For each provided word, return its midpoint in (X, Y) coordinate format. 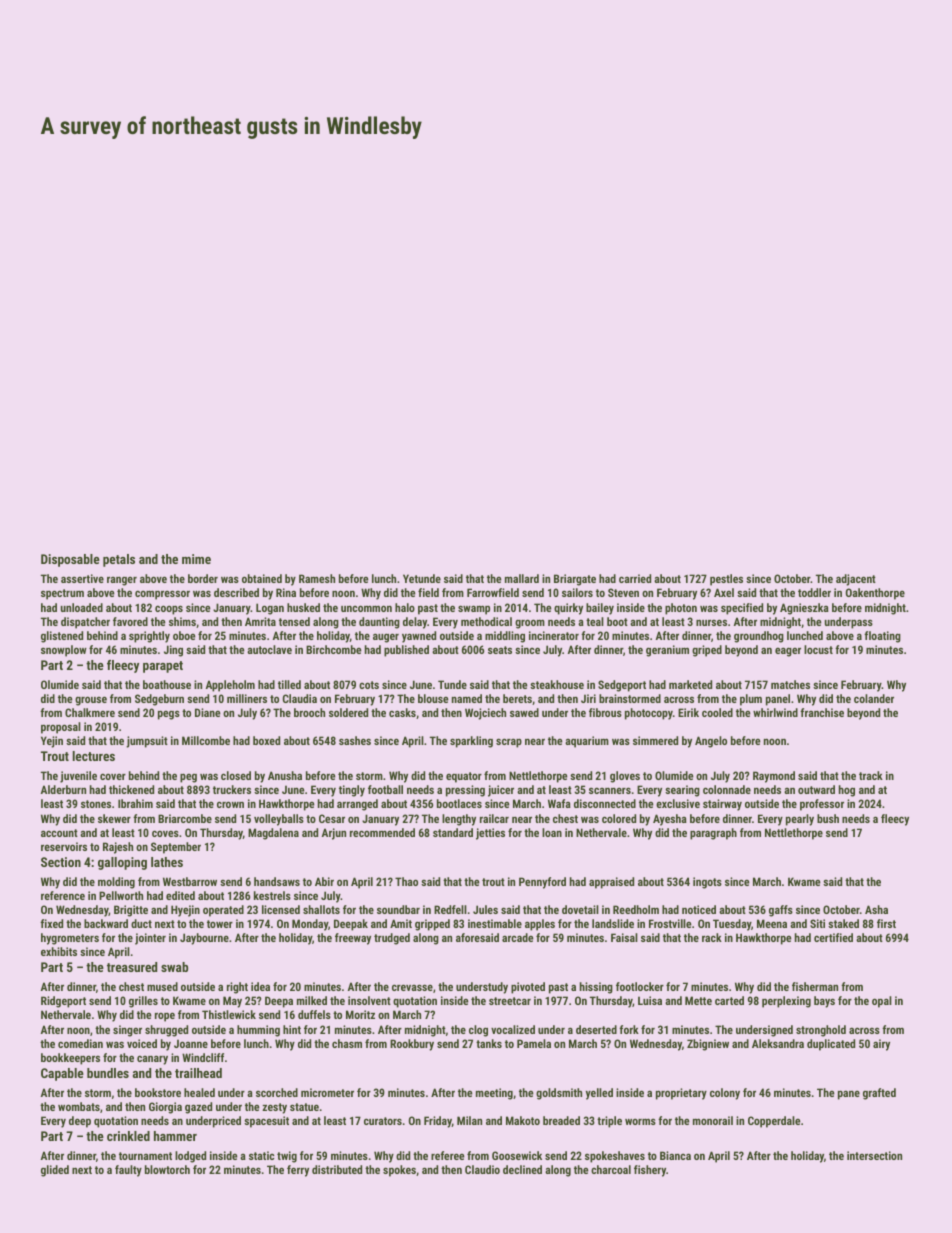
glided (55, 1171)
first (886, 923)
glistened (62, 637)
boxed (266, 740)
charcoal (611, 1169)
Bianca (675, 1155)
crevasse (412, 987)
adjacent (856, 580)
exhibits (59, 951)
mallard (522, 578)
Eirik (688, 712)
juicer (501, 791)
